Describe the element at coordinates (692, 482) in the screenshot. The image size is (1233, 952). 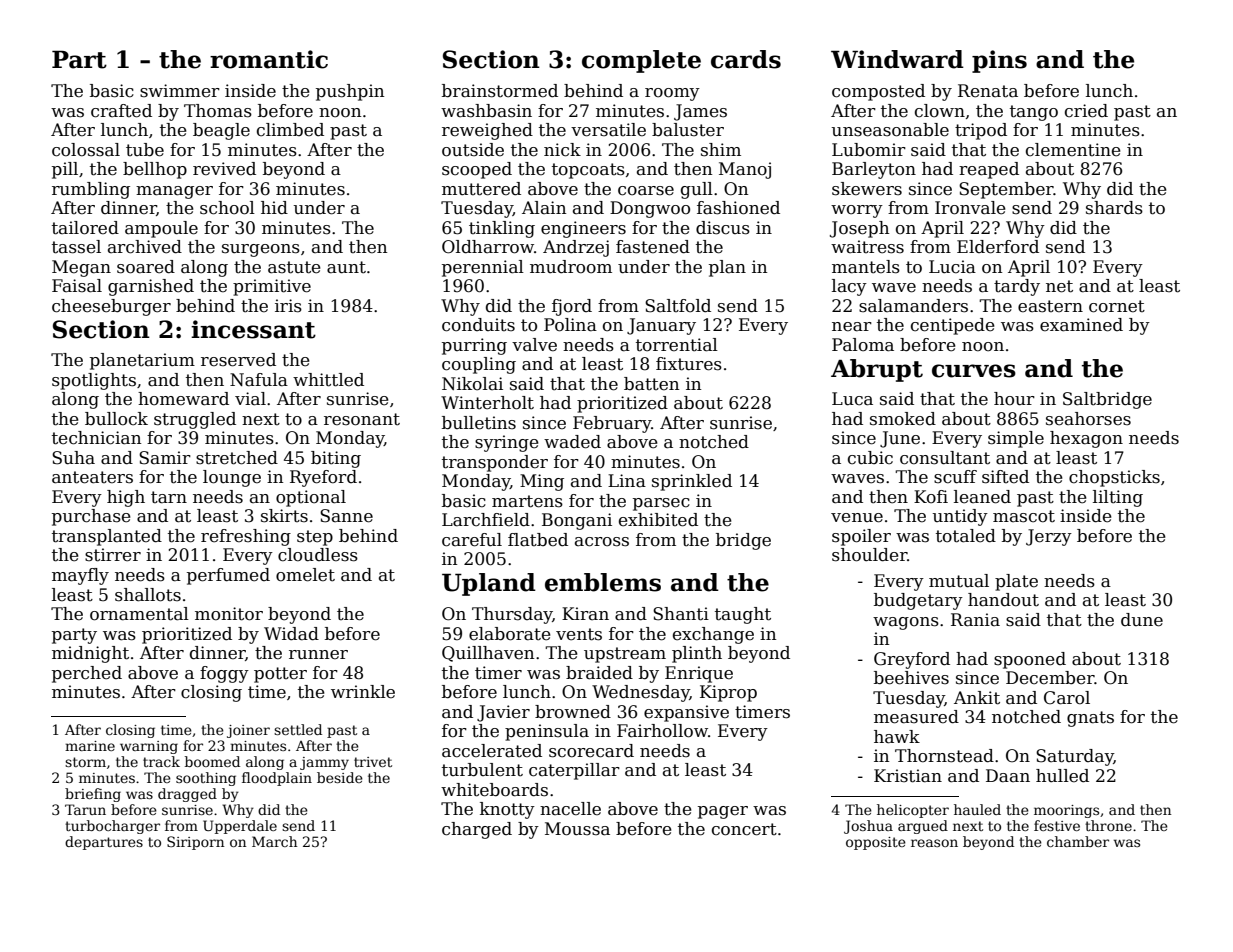
I see `sprinkled` at that location.
